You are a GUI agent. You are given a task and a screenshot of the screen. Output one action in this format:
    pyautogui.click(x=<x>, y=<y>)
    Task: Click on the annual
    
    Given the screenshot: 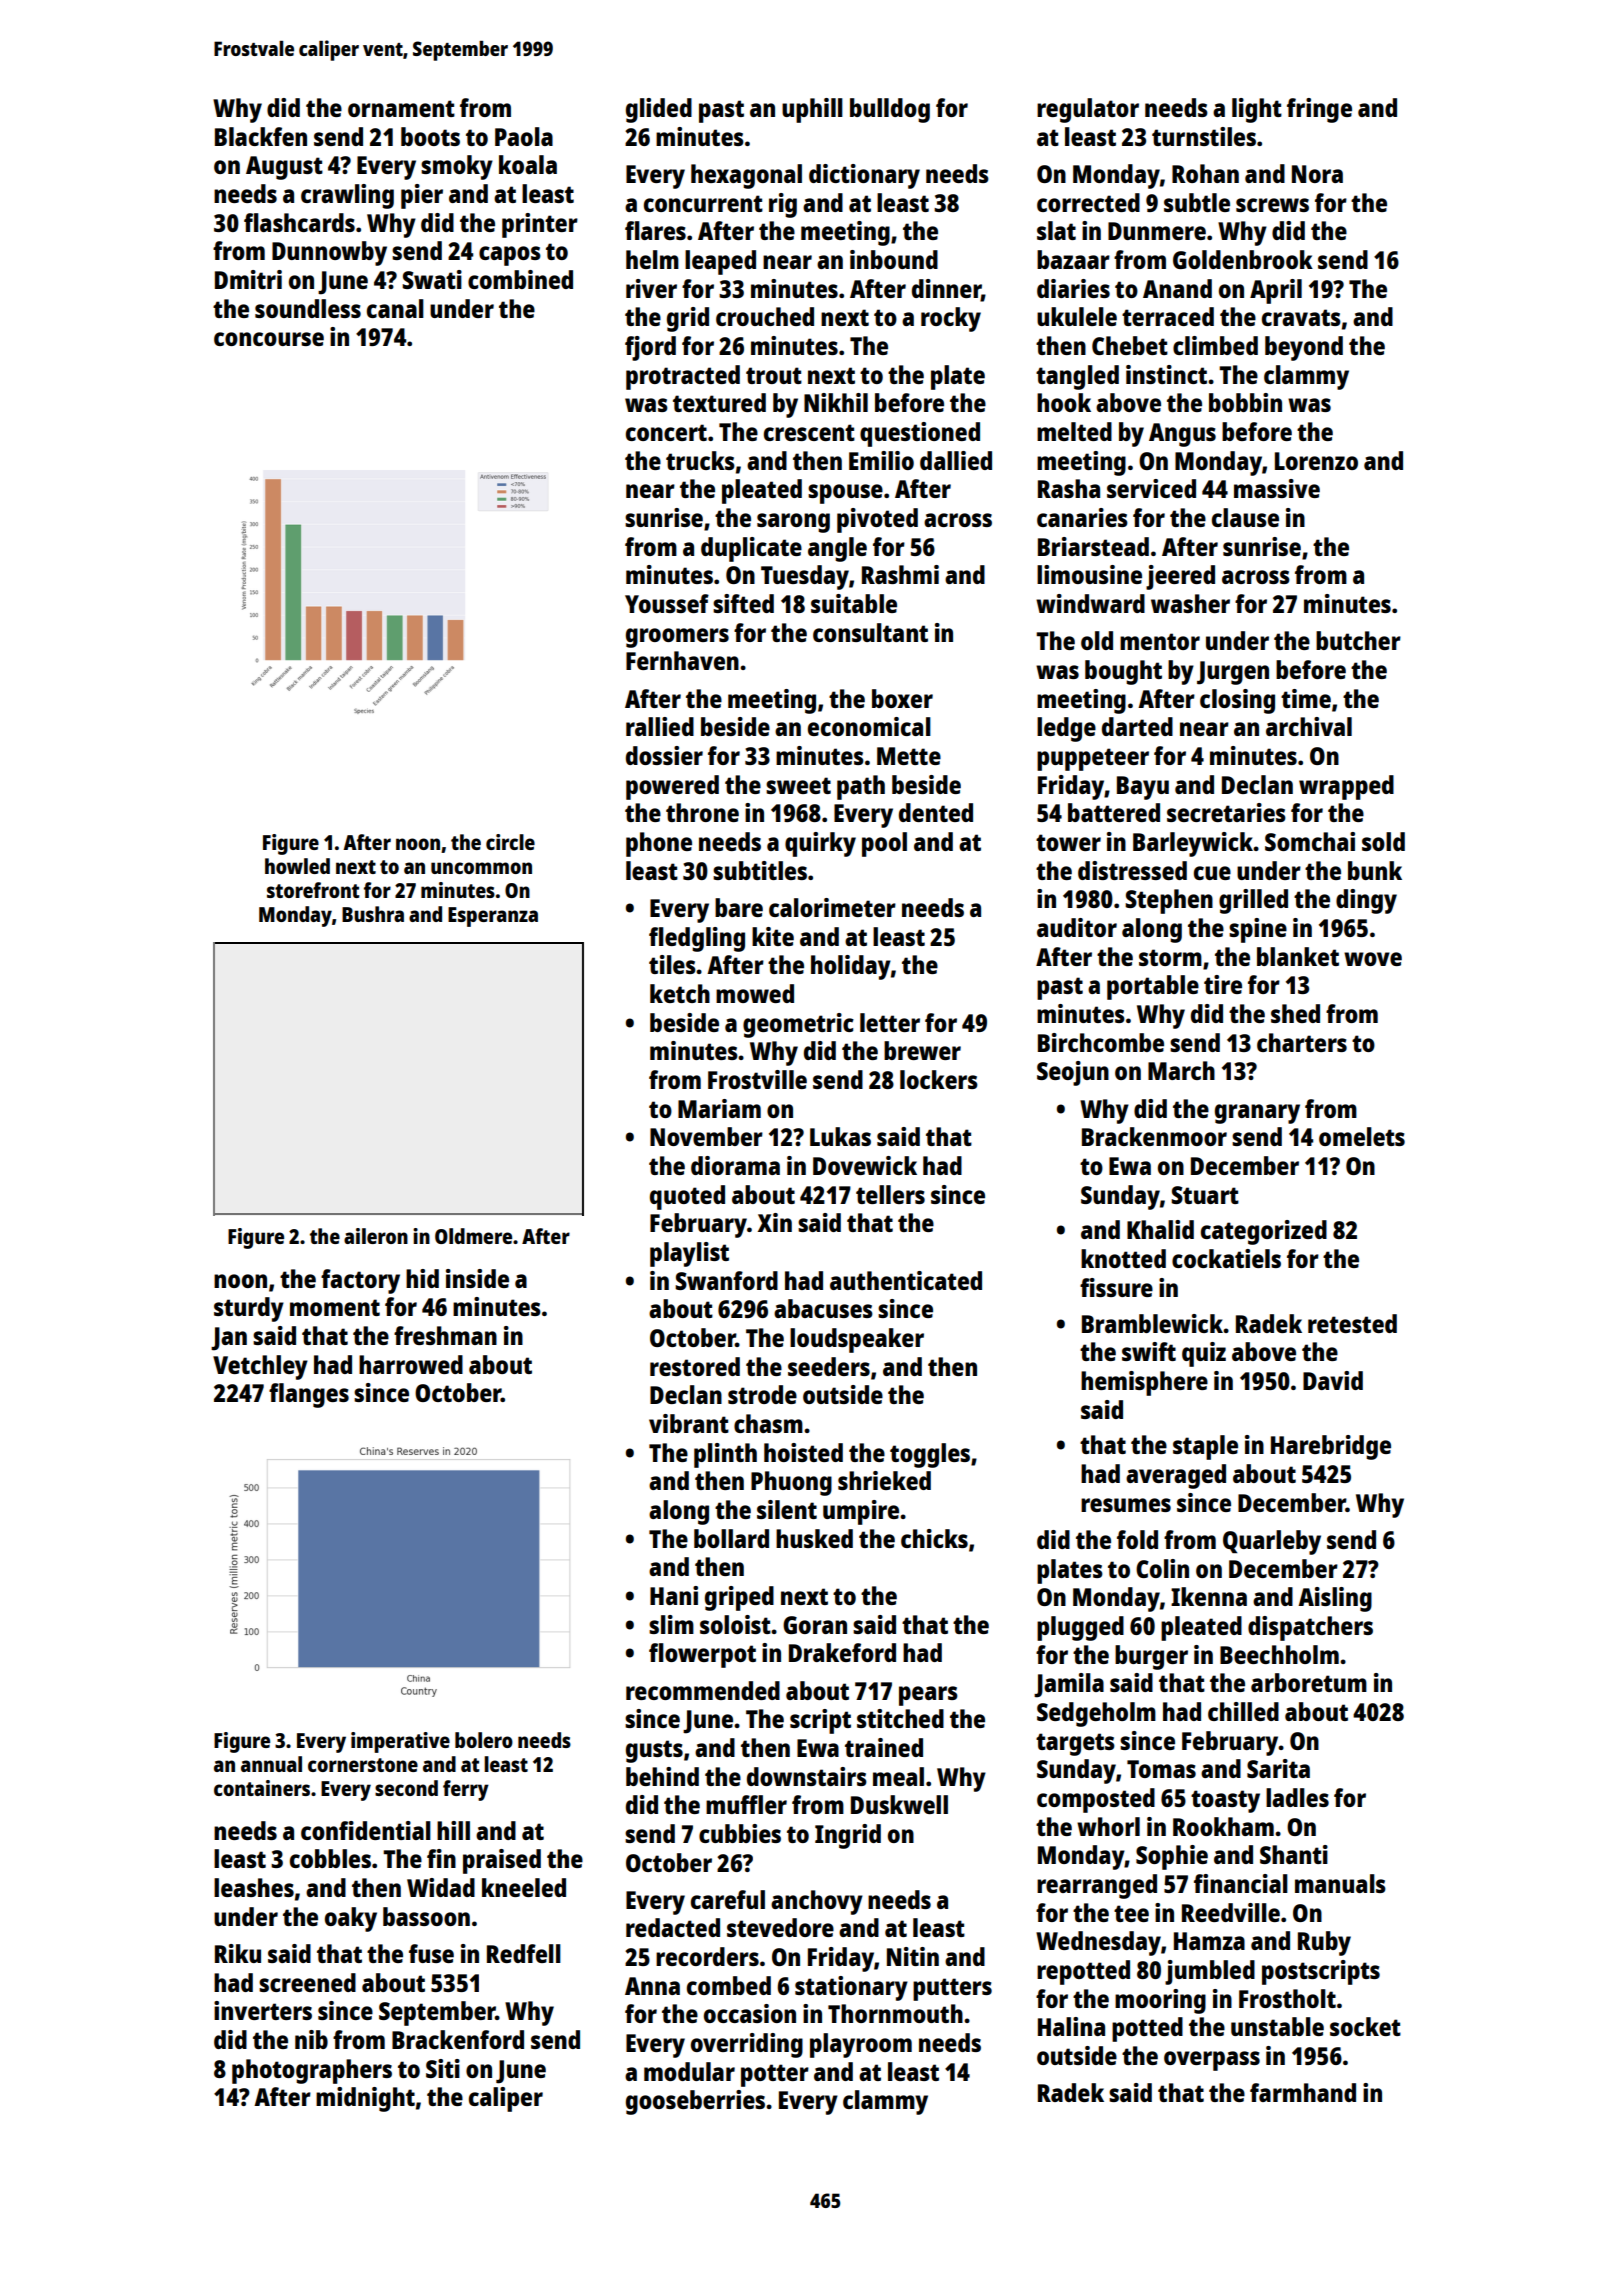 What is the action you would take?
    pyautogui.click(x=271, y=1764)
